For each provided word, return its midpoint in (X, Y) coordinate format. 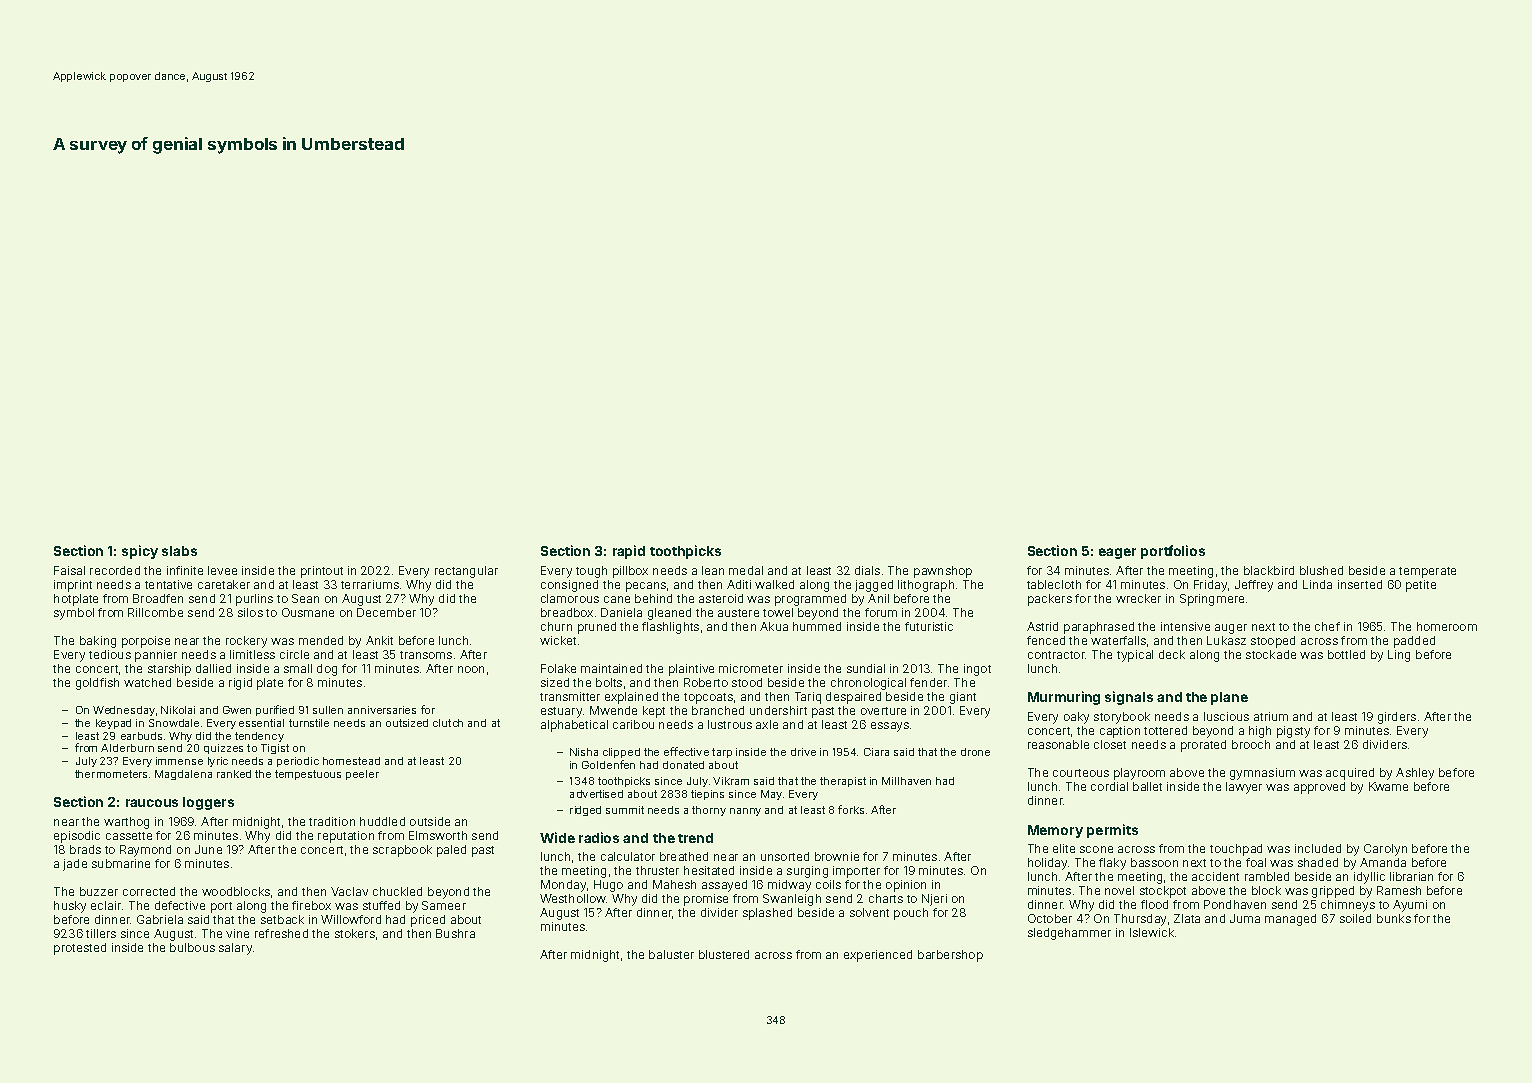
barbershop (950, 956)
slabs (179, 551)
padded (1414, 642)
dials (867, 570)
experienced (878, 956)
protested (80, 949)
